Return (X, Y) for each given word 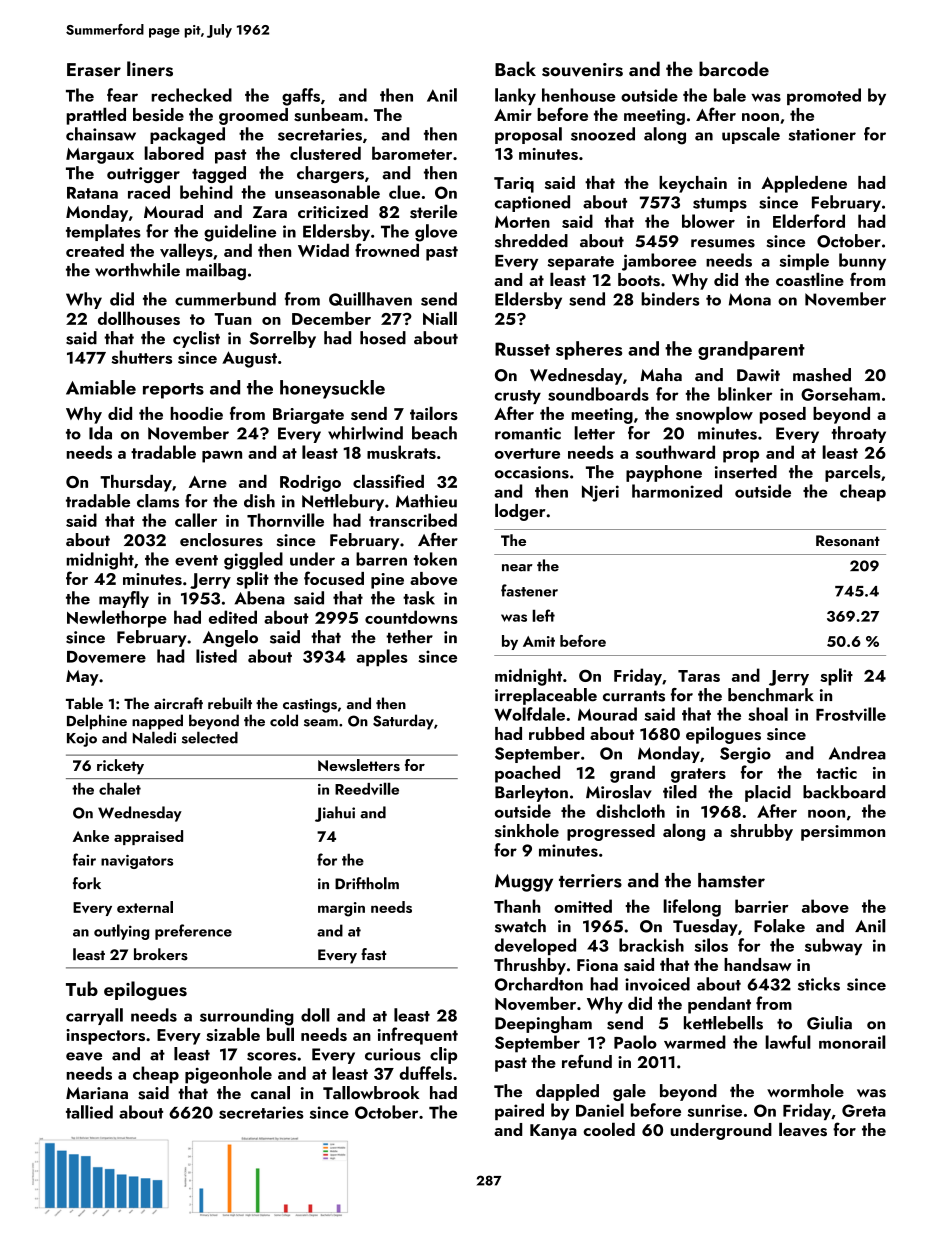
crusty (518, 397)
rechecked (191, 95)
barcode (734, 68)
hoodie (196, 413)
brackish (651, 945)
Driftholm (367, 883)
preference (193, 932)
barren (381, 559)
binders (670, 299)
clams (158, 501)
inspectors (105, 1037)
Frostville (851, 714)
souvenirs (582, 70)
